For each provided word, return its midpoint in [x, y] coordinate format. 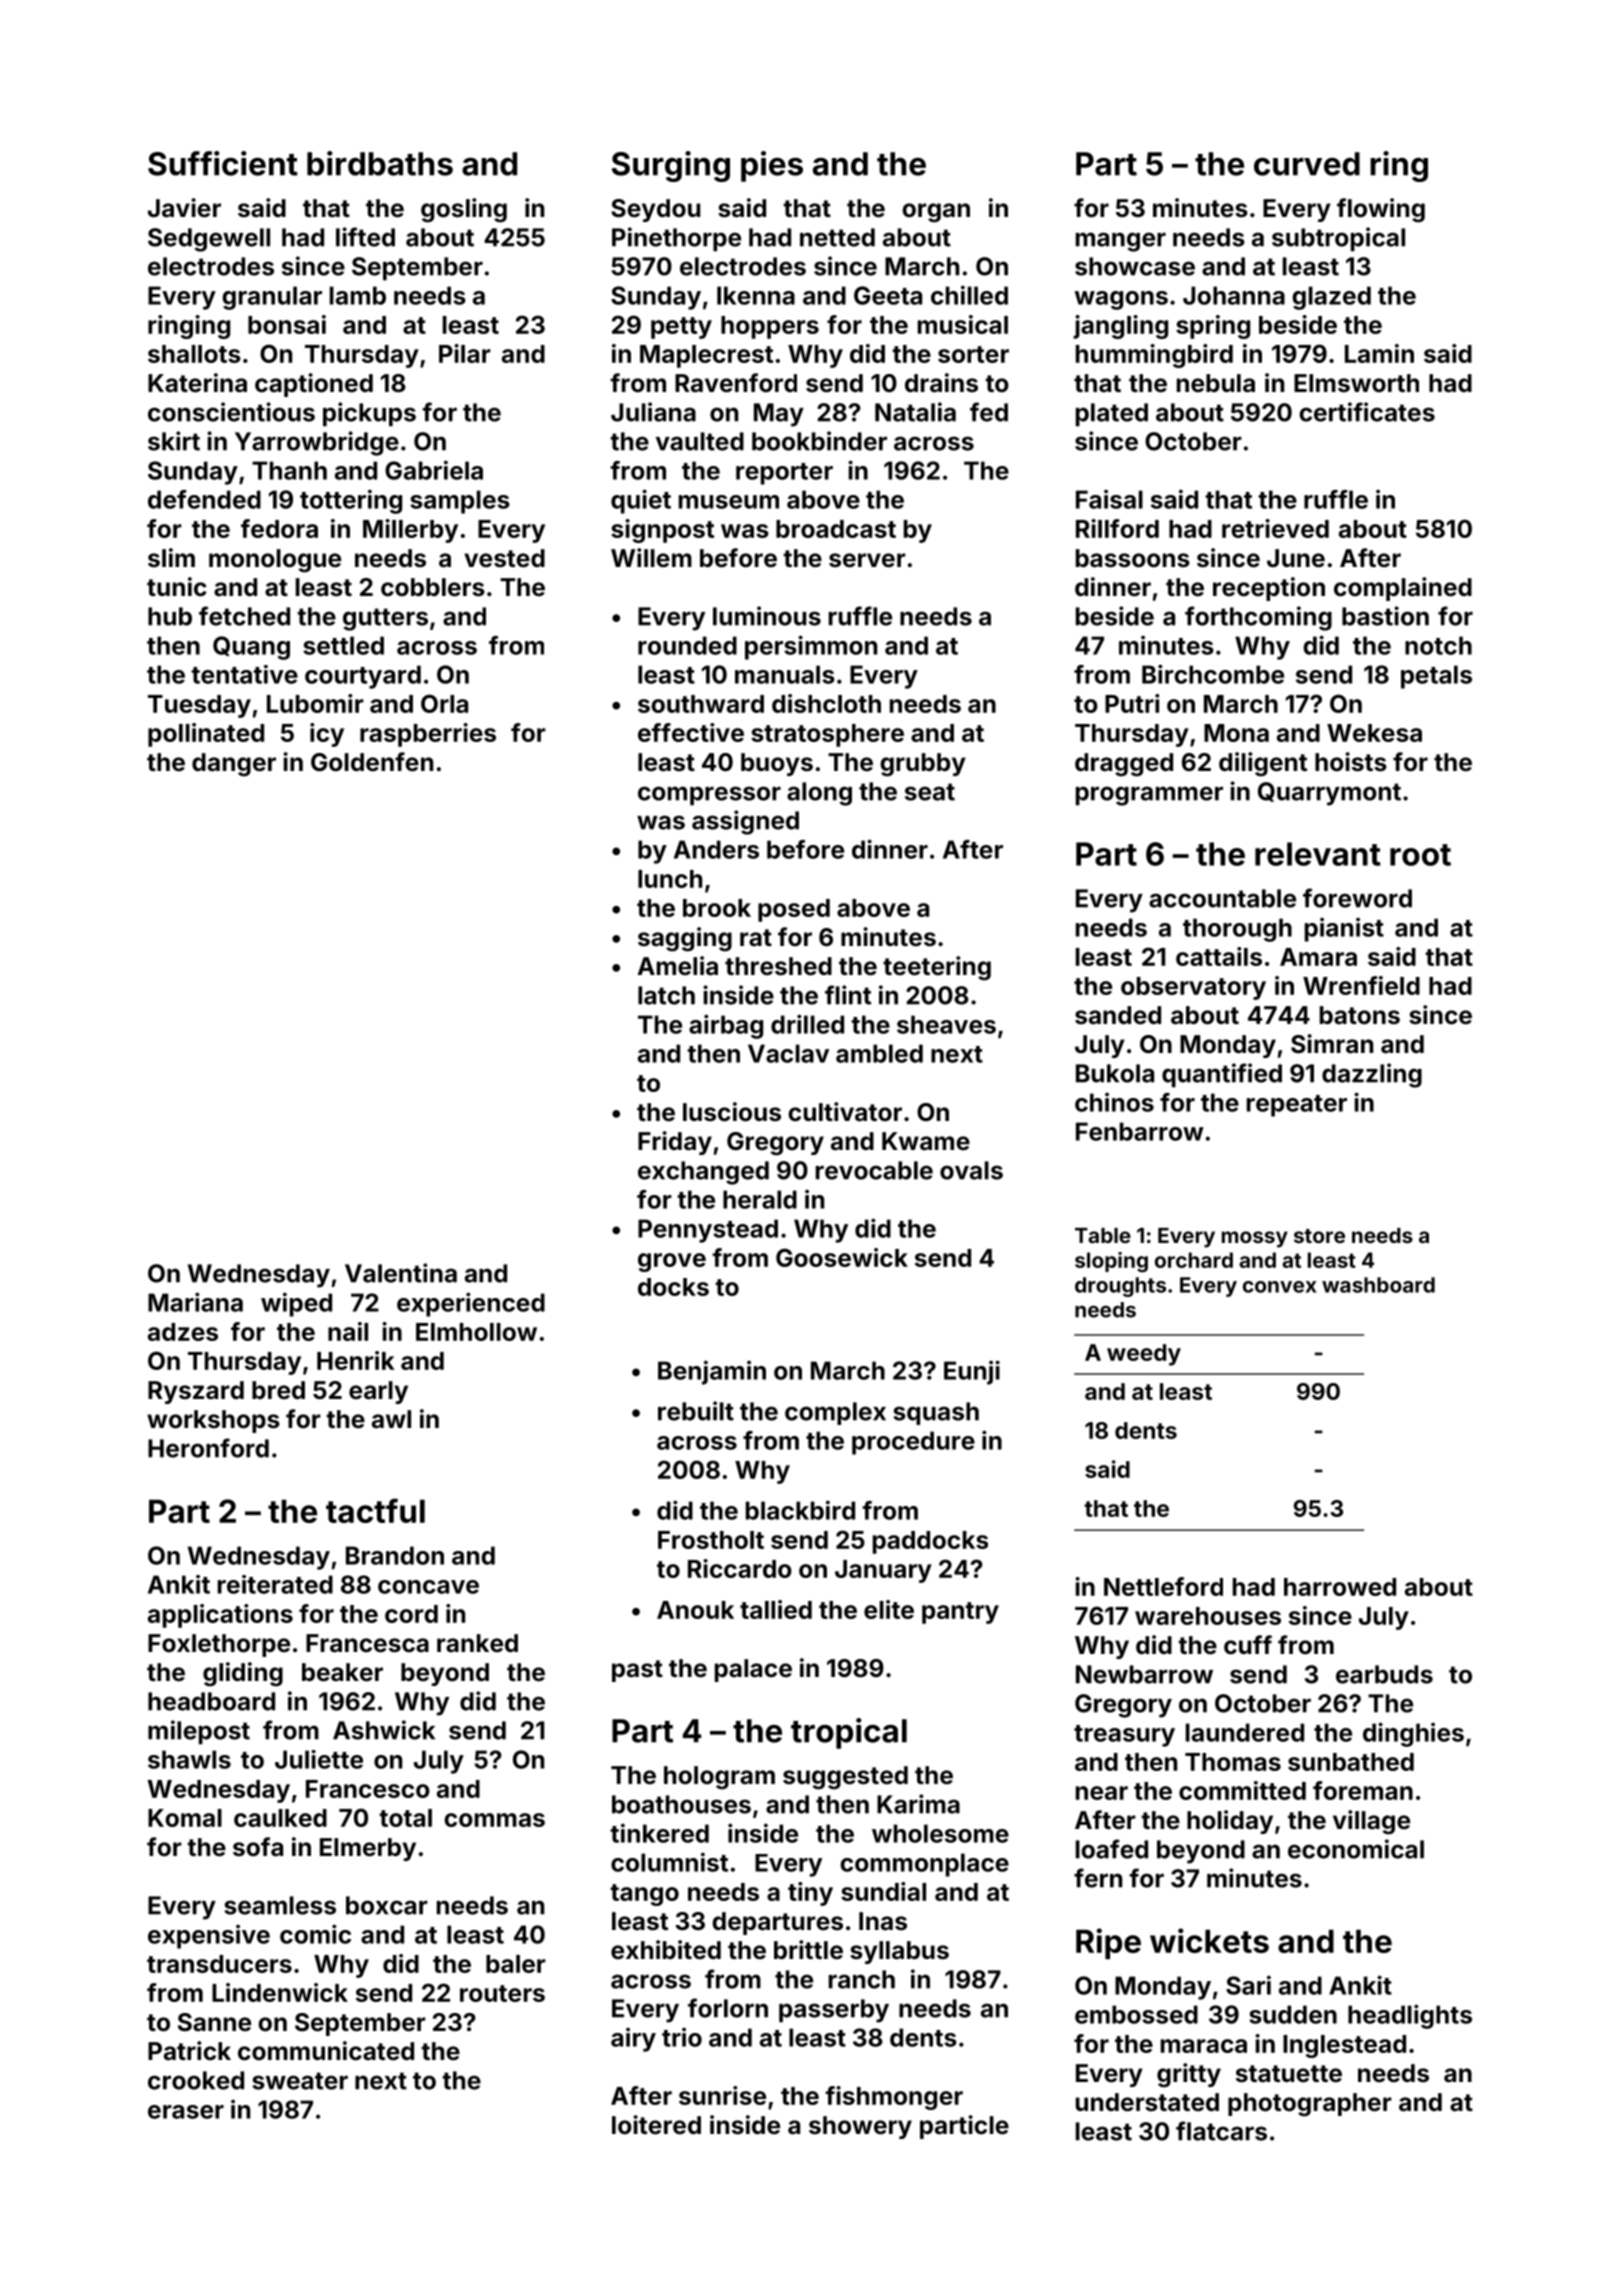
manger [1121, 242]
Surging [671, 166]
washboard [1378, 1285]
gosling [464, 210]
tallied [776, 1609]
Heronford [208, 1448]
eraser [186, 2112]
